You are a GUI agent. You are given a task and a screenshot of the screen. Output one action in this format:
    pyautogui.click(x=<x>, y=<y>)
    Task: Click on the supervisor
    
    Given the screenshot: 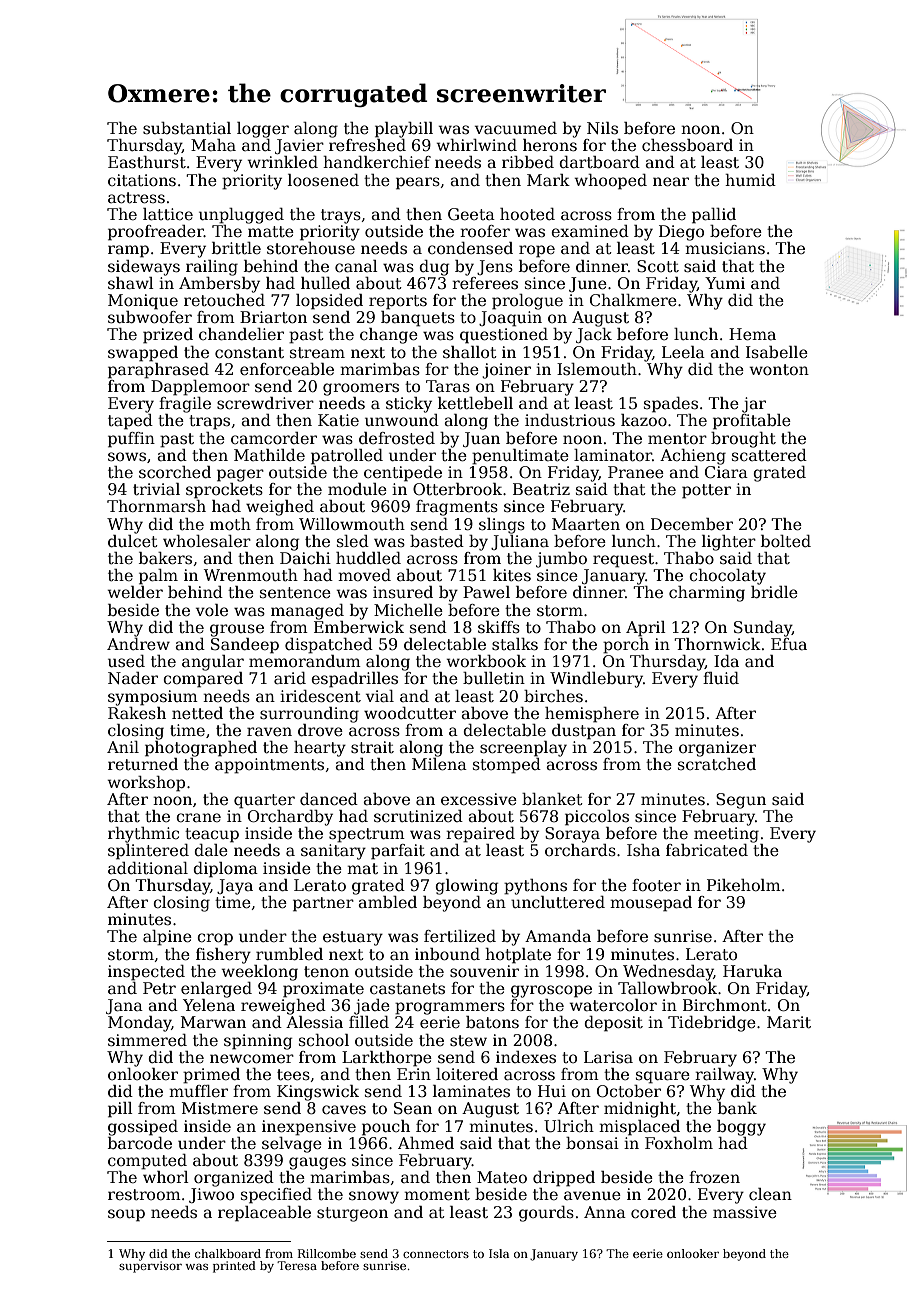 What is the action you would take?
    pyautogui.click(x=150, y=1267)
